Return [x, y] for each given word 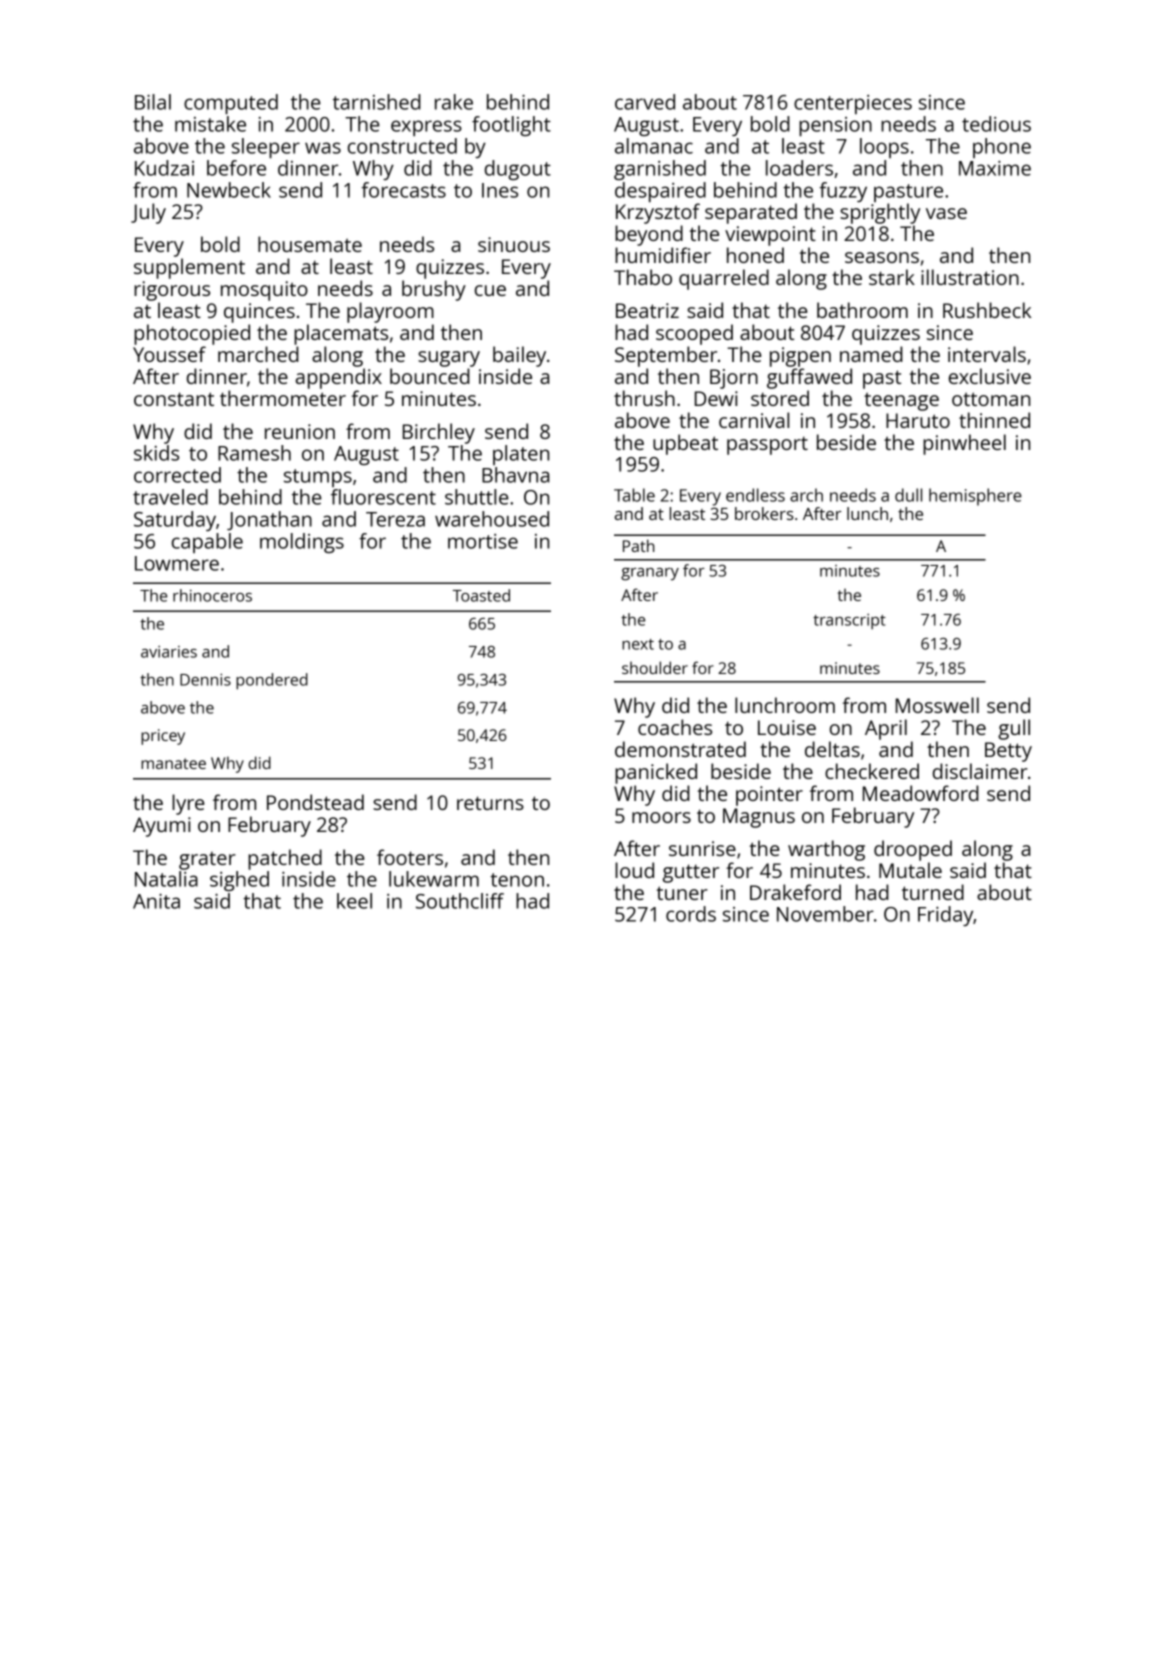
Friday [945, 916]
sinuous [514, 244]
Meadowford [921, 793]
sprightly [880, 213]
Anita [156, 901]
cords [691, 914]
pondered [272, 681]
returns [490, 803]
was [323, 148]
